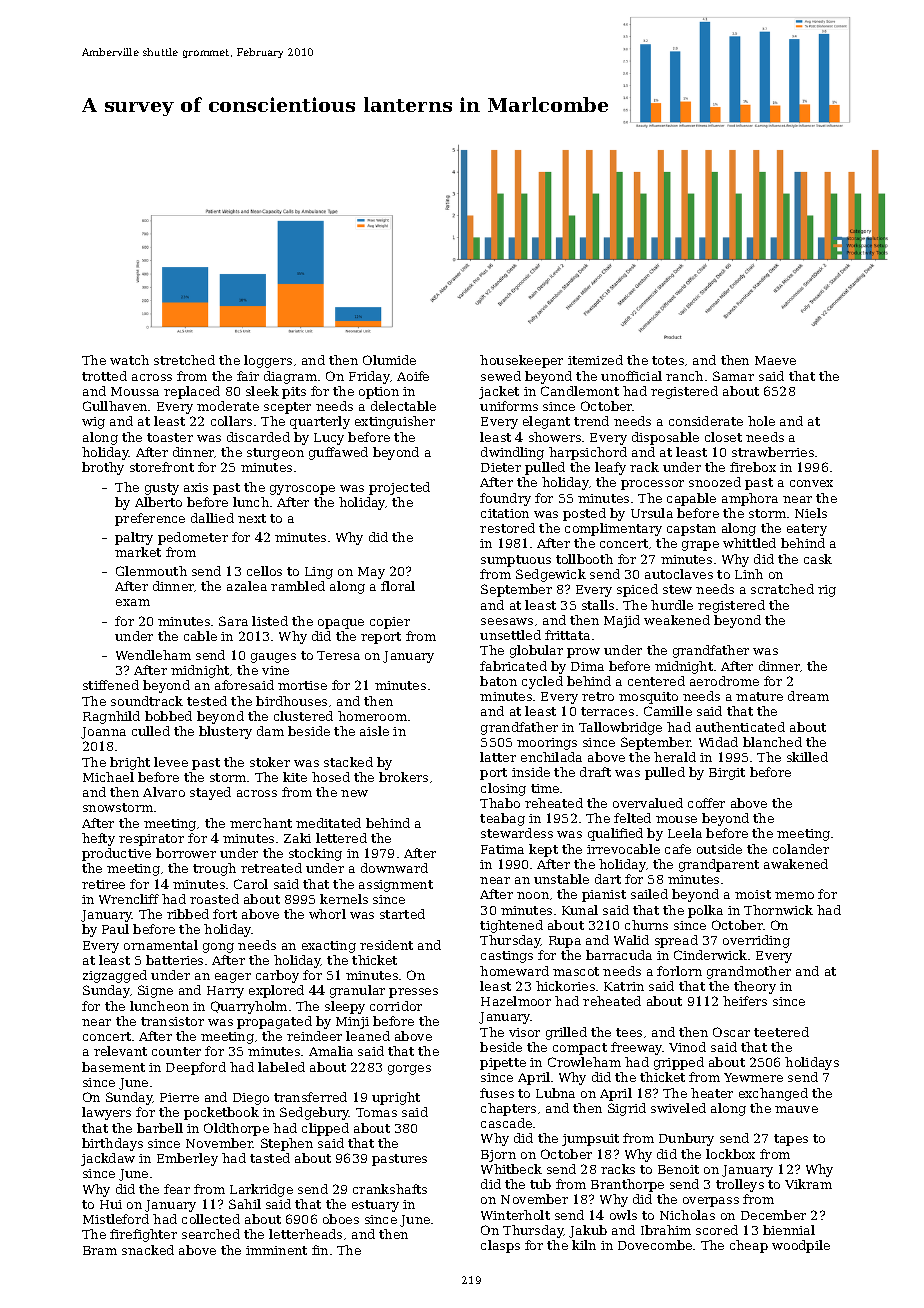  Describe the element at coordinates (386, 945) in the document. I see `resident` at that location.
